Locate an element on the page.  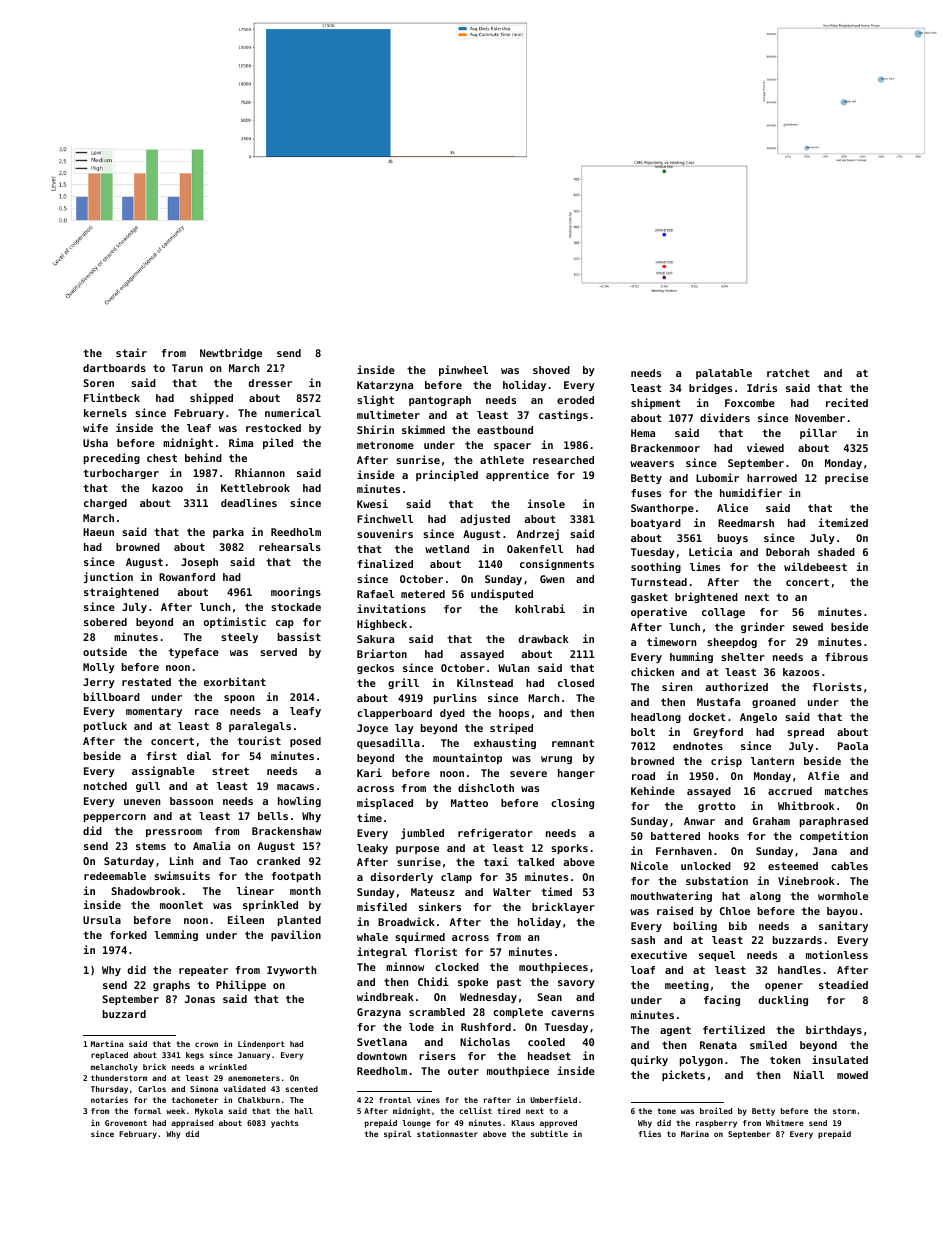
dishcloth is located at coordinates (486, 787).
